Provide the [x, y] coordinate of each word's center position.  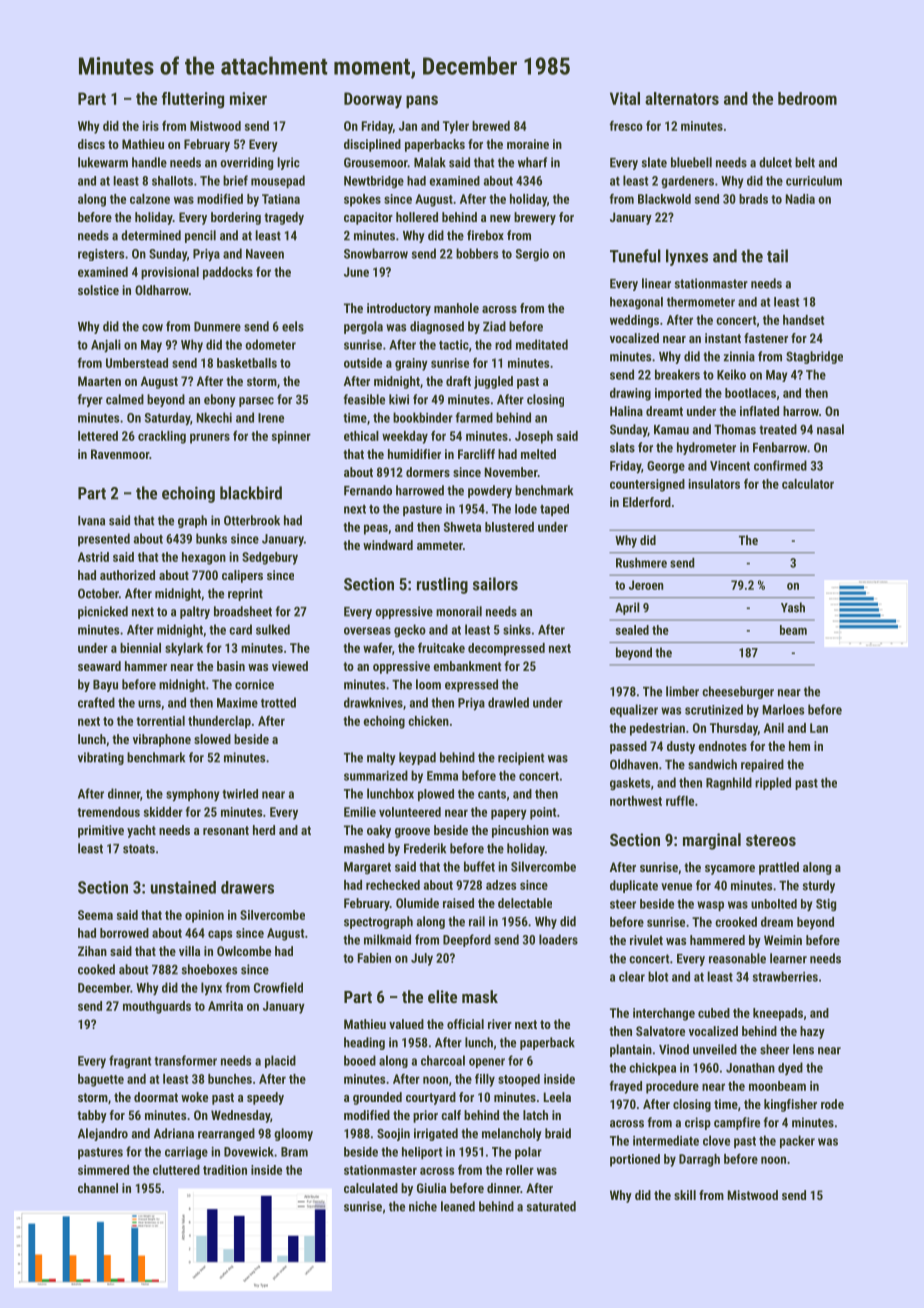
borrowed [124, 933]
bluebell [691, 162]
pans [422, 101]
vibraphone [162, 740]
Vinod [674, 1049]
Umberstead [137, 363]
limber [682, 691]
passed [628, 747]
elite [442, 996]
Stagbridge [814, 357]
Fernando [368, 490]
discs [91, 144]
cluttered [176, 1170]
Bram [294, 1152]
